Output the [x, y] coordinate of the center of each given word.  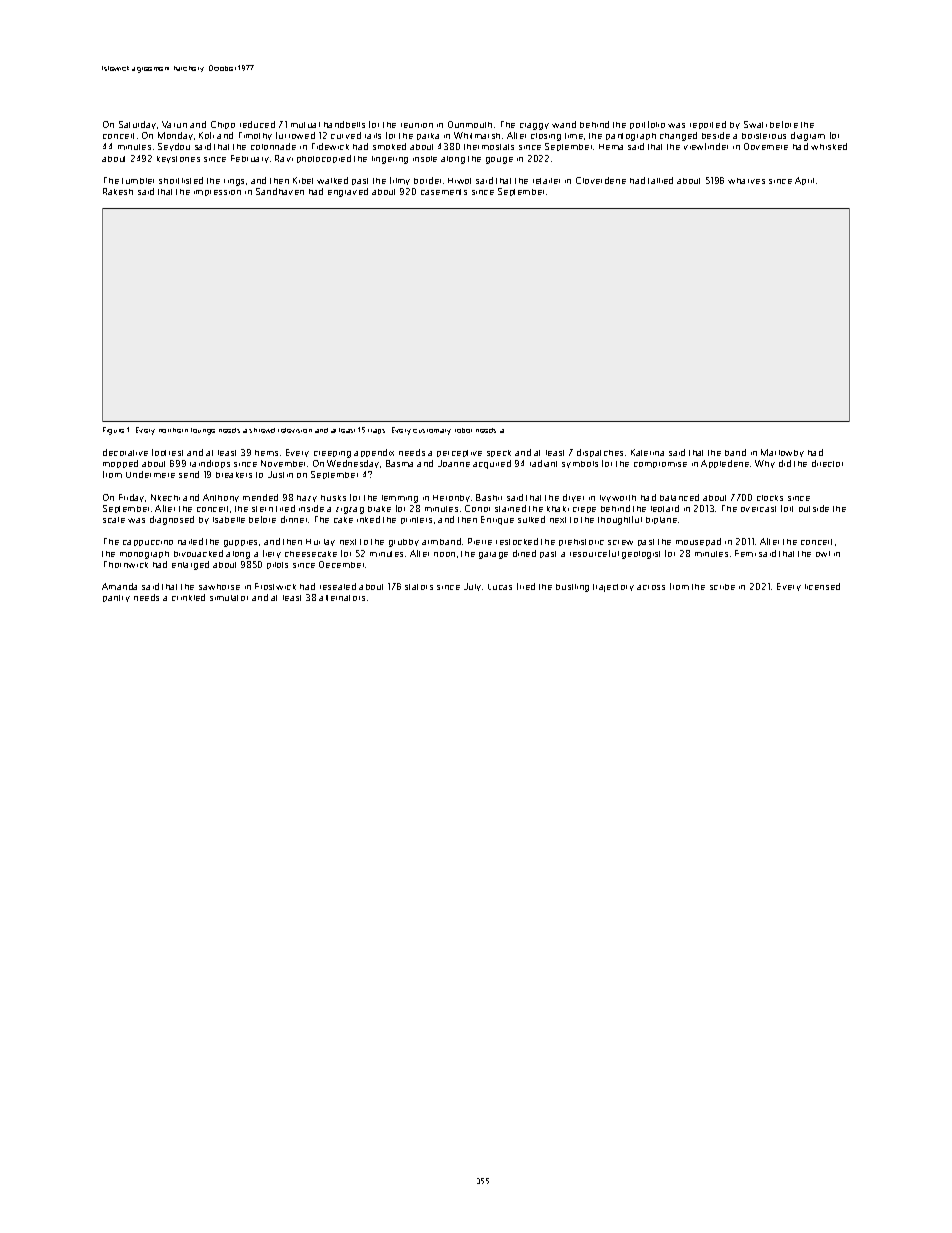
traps [376, 431]
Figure [113, 431]
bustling [572, 588]
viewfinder [706, 146]
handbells [344, 124]
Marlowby [782, 453]
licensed [822, 586]
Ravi [284, 158]
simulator [229, 598]
